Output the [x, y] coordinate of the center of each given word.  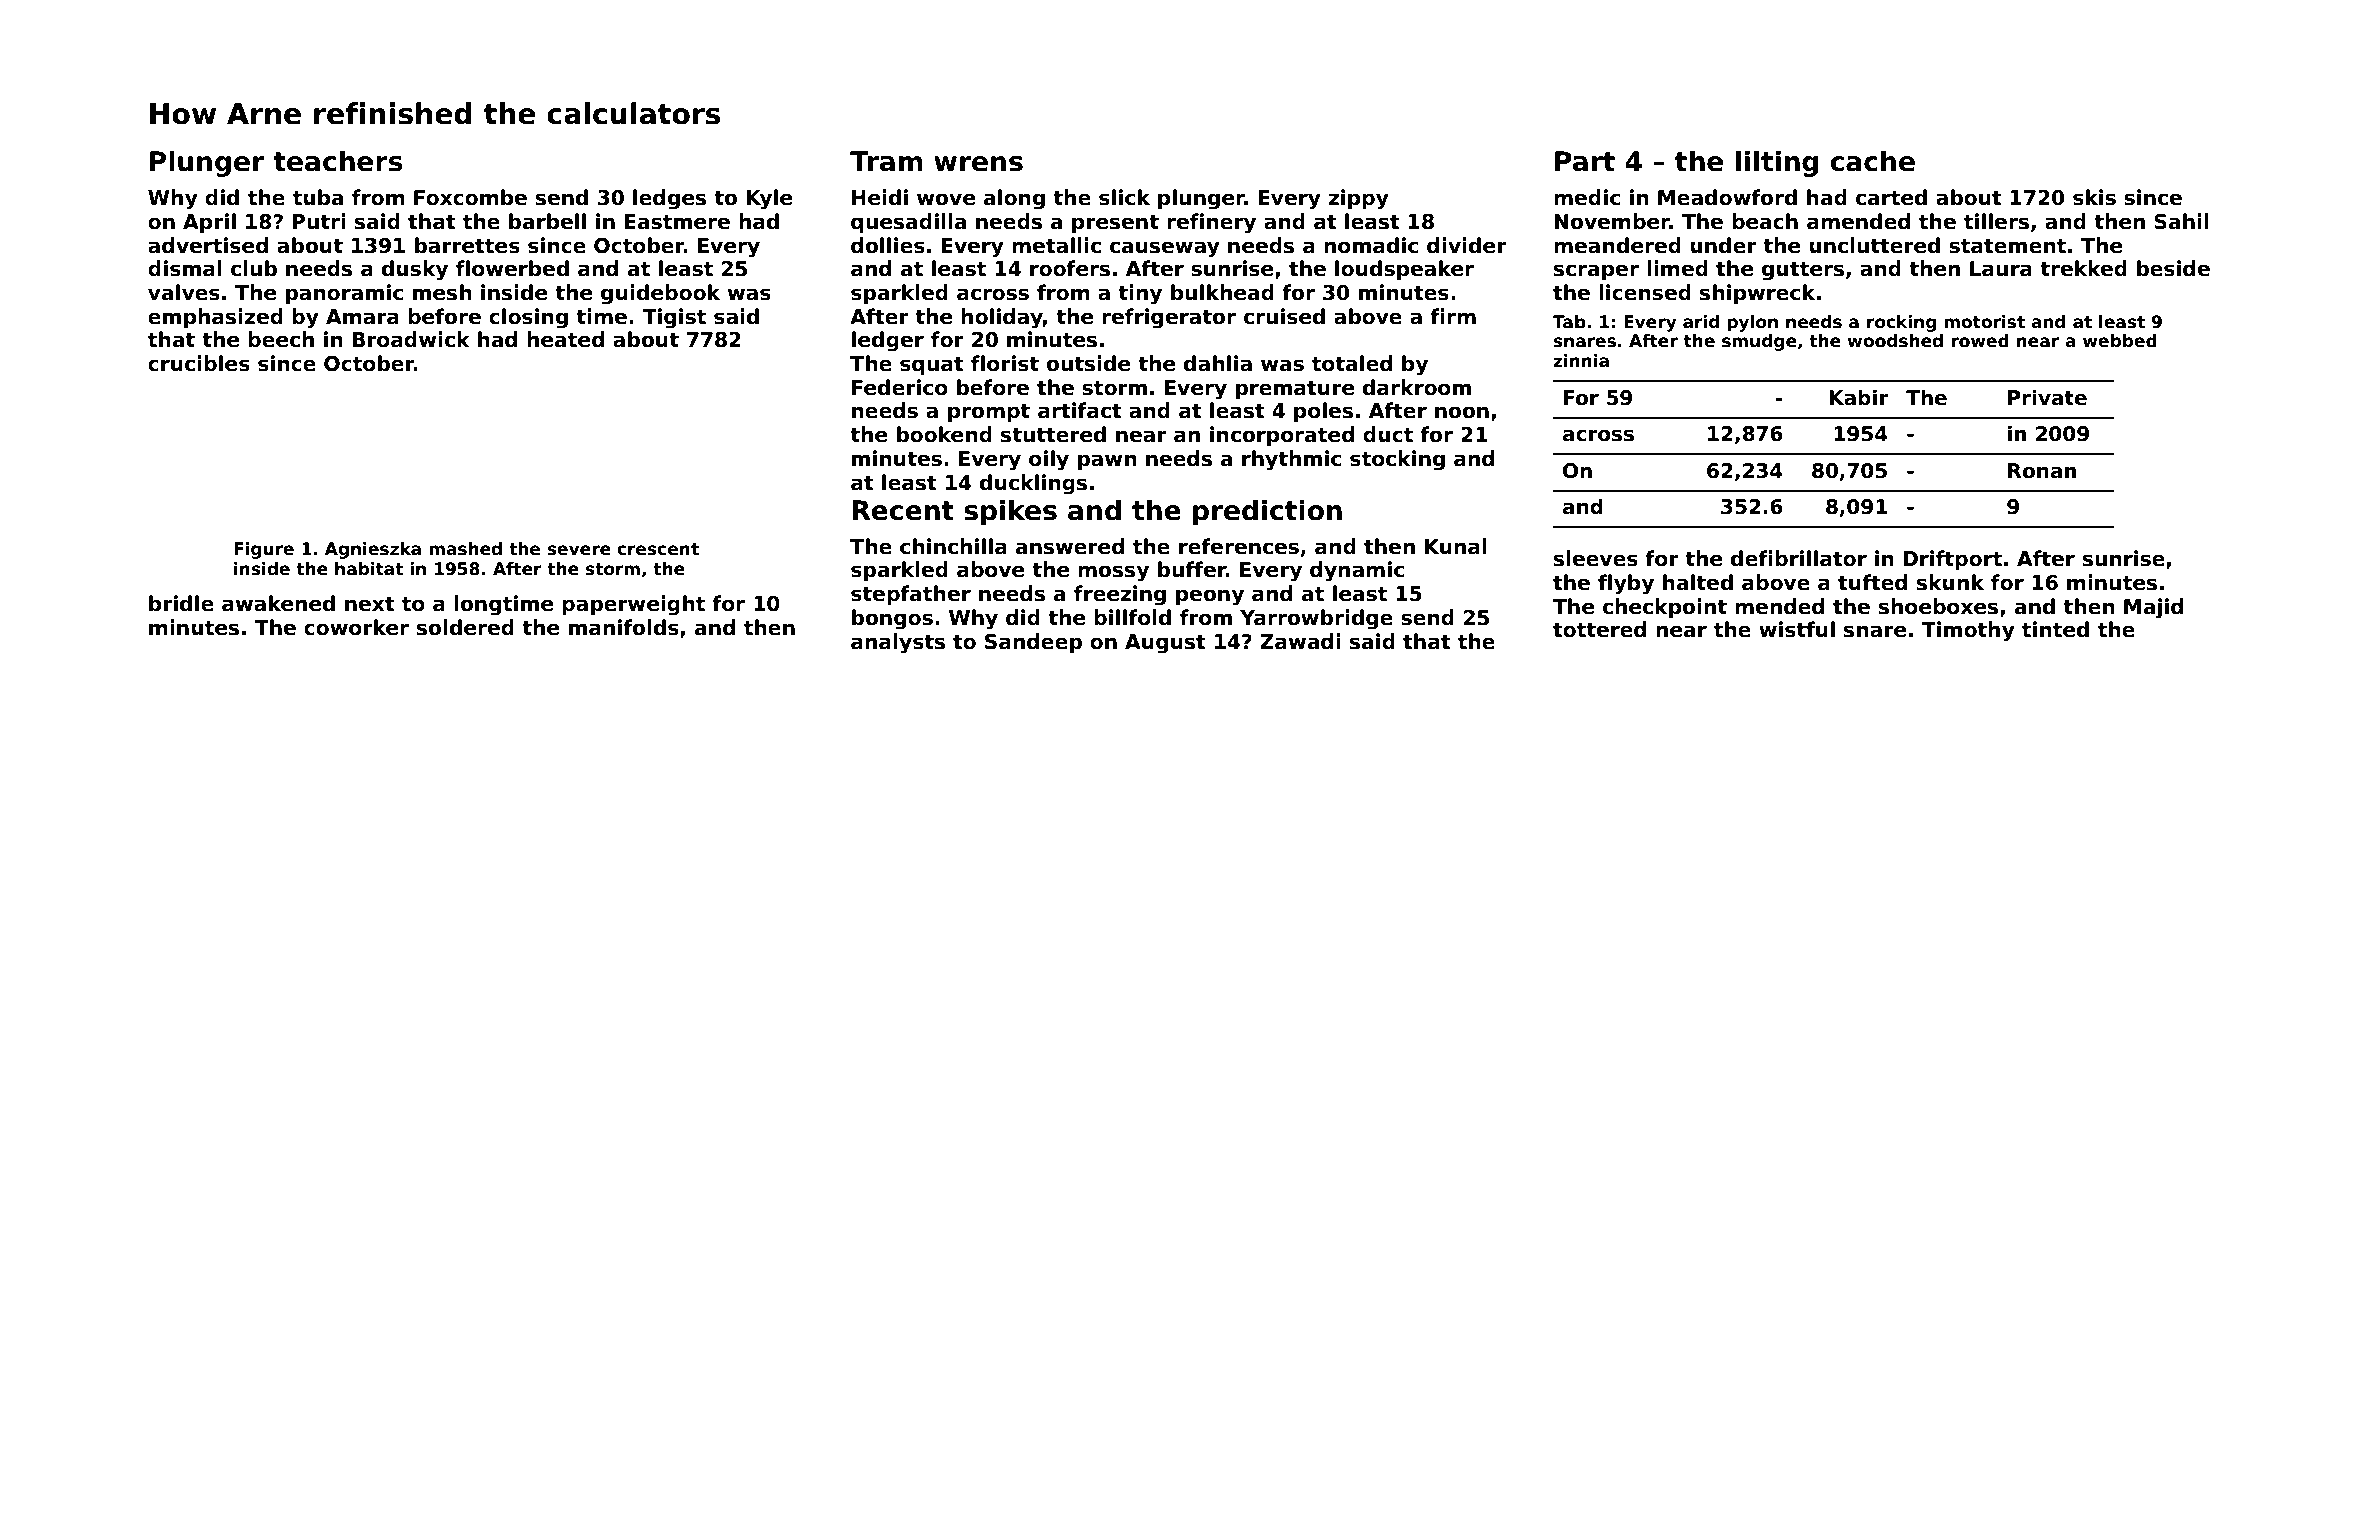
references [1239, 546]
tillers [1996, 221]
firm [1453, 316]
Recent [903, 510]
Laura [2001, 269]
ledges [669, 199]
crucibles [199, 363]
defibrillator [1799, 558]
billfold [1132, 617]
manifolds [624, 627]
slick [1124, 197]
